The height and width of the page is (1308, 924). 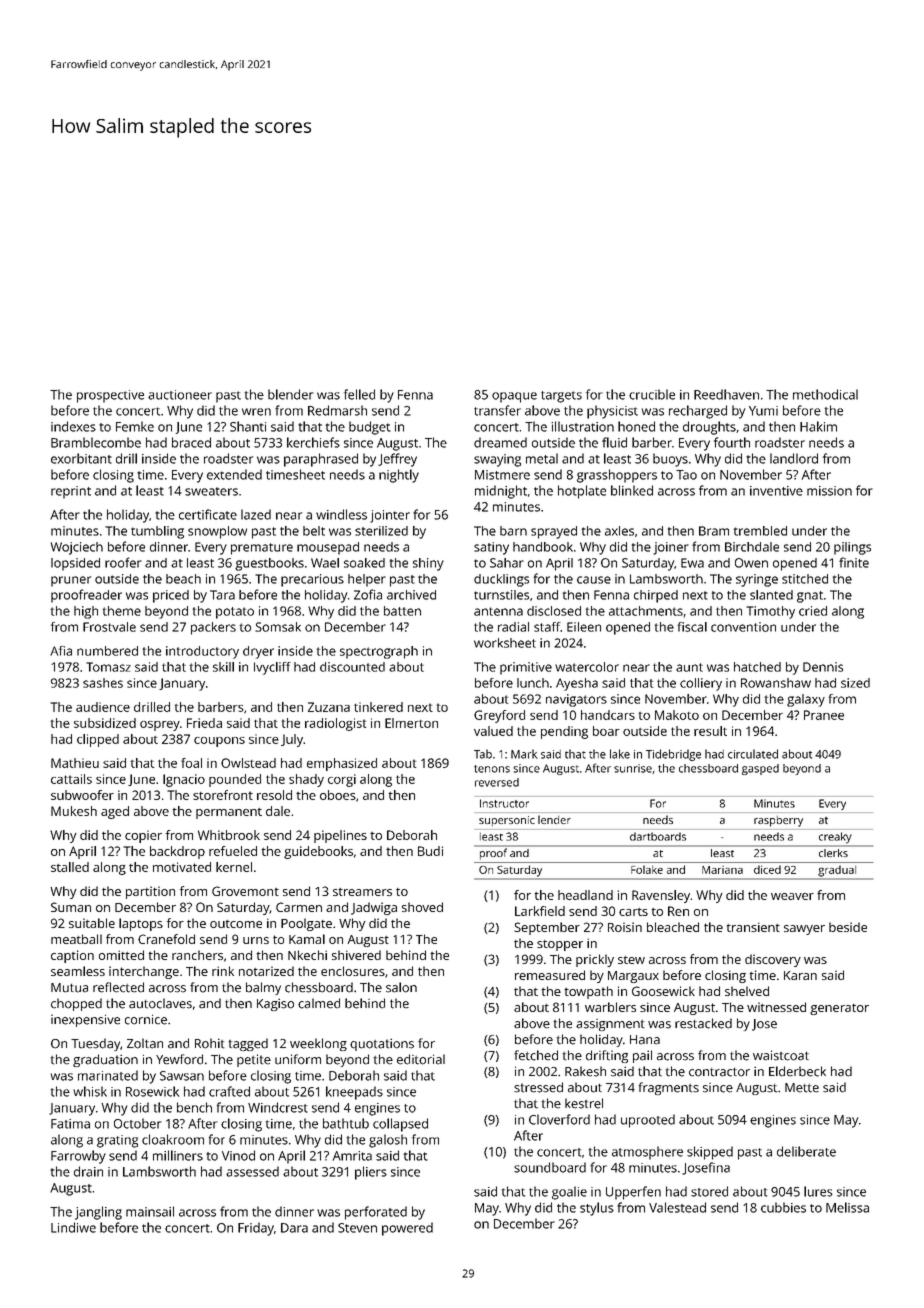 I want to click on Zofia, so click(x=368, y=594).
